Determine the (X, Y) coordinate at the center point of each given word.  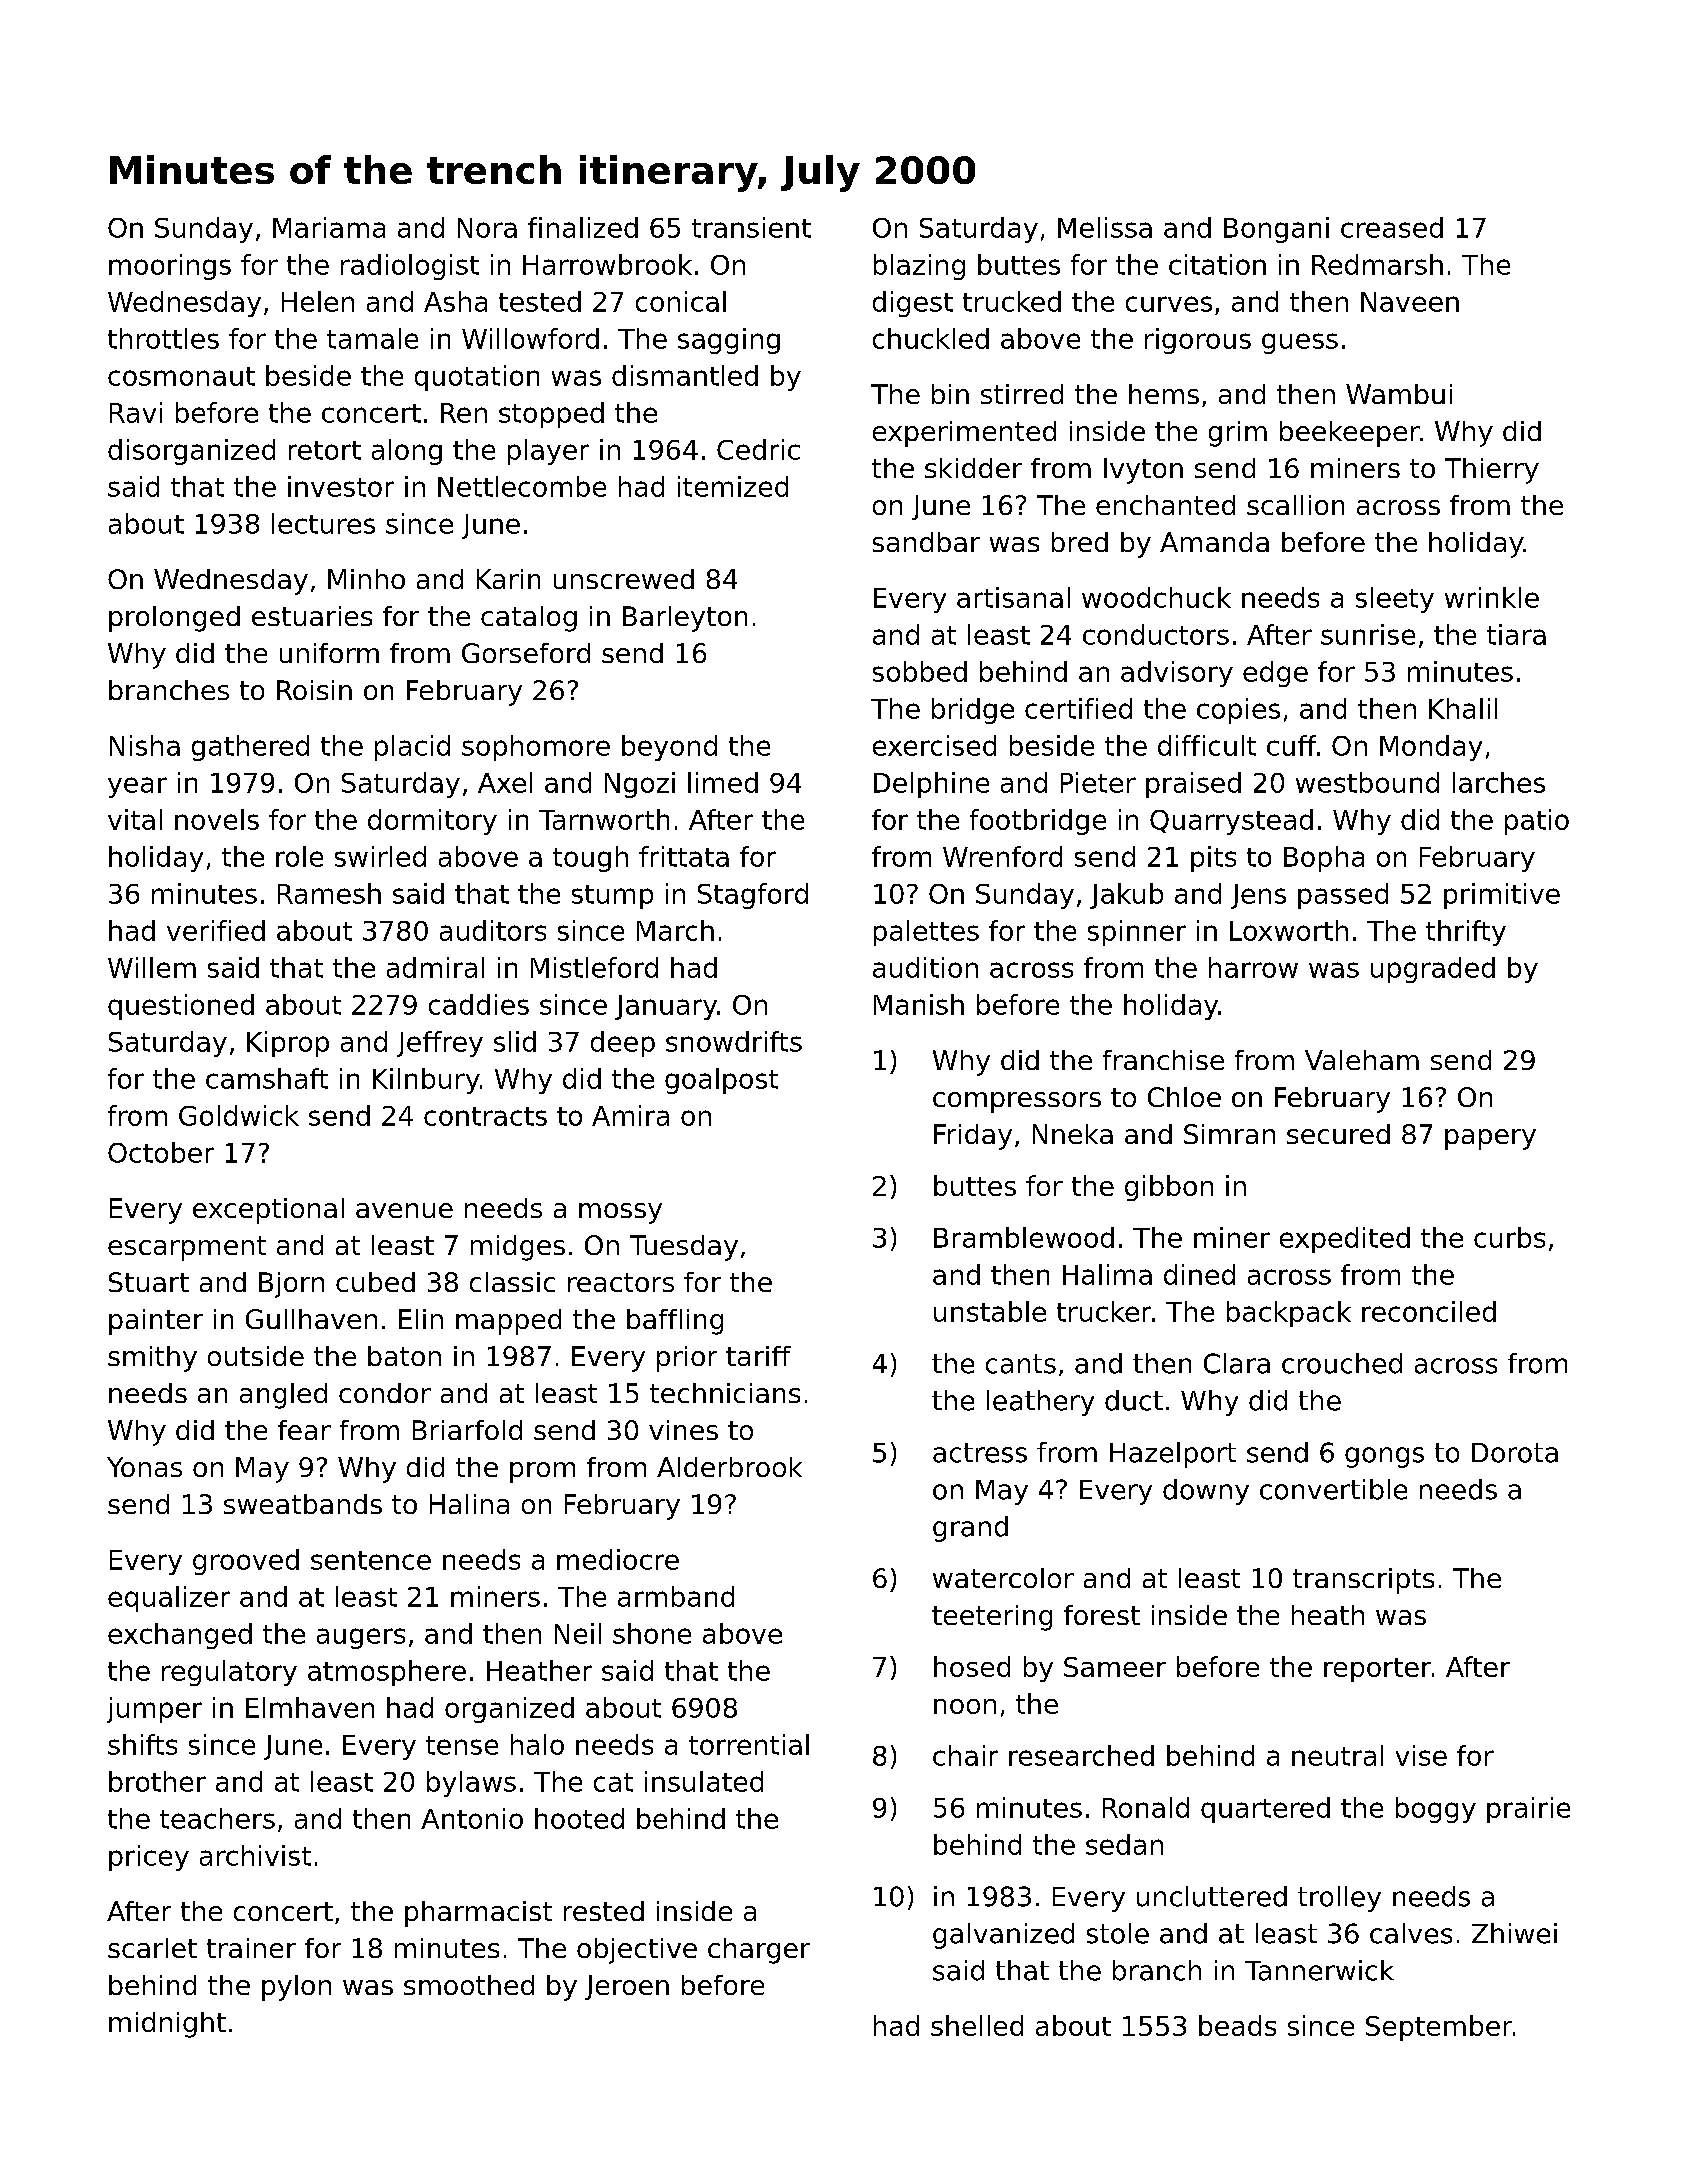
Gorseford (526, 653)
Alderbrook (729, 1467)
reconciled (1429, 1311)
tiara (1516, 634)
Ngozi (640, 785)
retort (325, 450)
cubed (375, 1282)
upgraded (1433, 970)
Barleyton (685, 619)
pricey (149, 1858)
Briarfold (467, 1430)
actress (980, 1453)
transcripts (1363, 1581)
